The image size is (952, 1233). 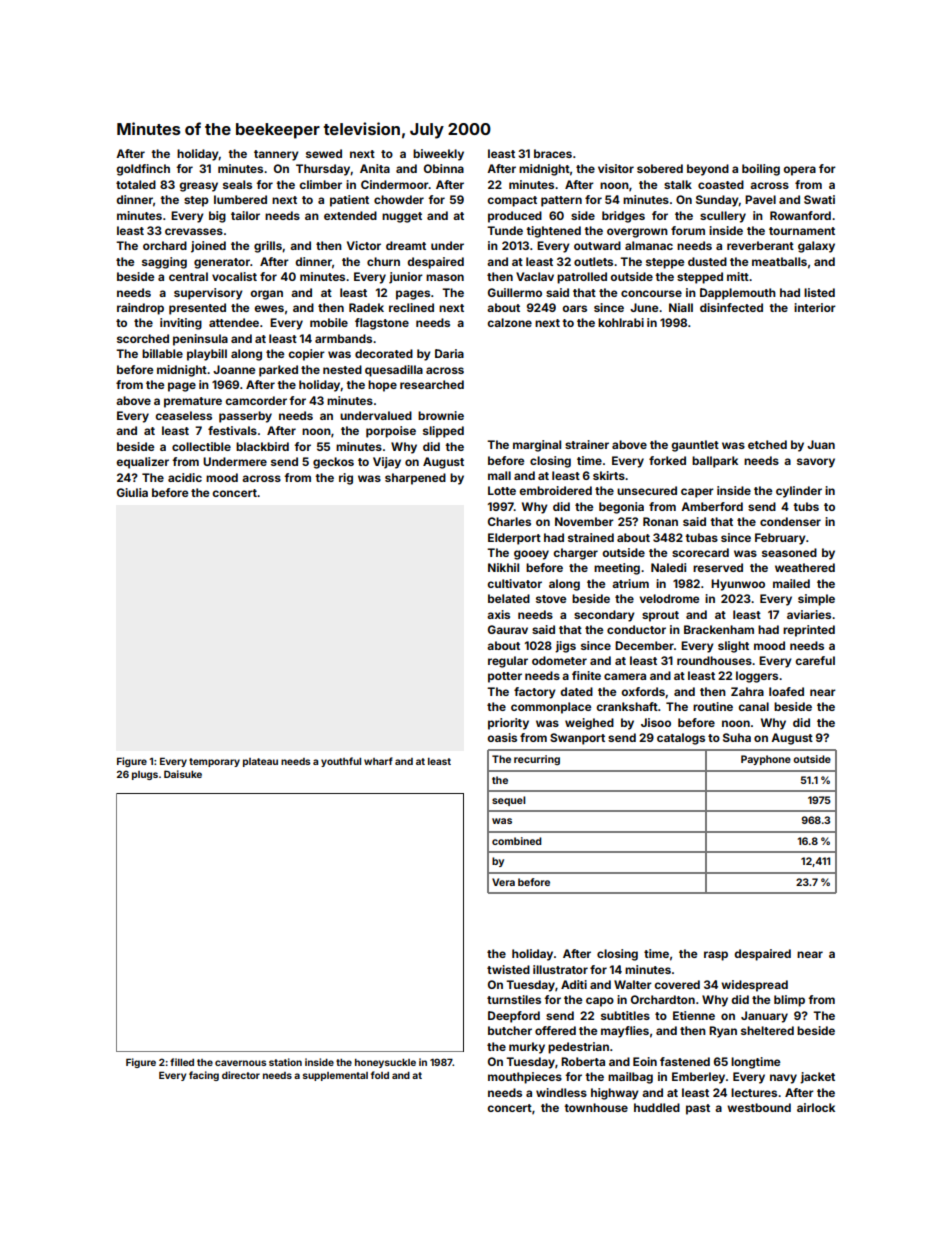 What do you see at coordinates (651, 293) in the page?
I see `concourse` at bounding box center [651, 293].
